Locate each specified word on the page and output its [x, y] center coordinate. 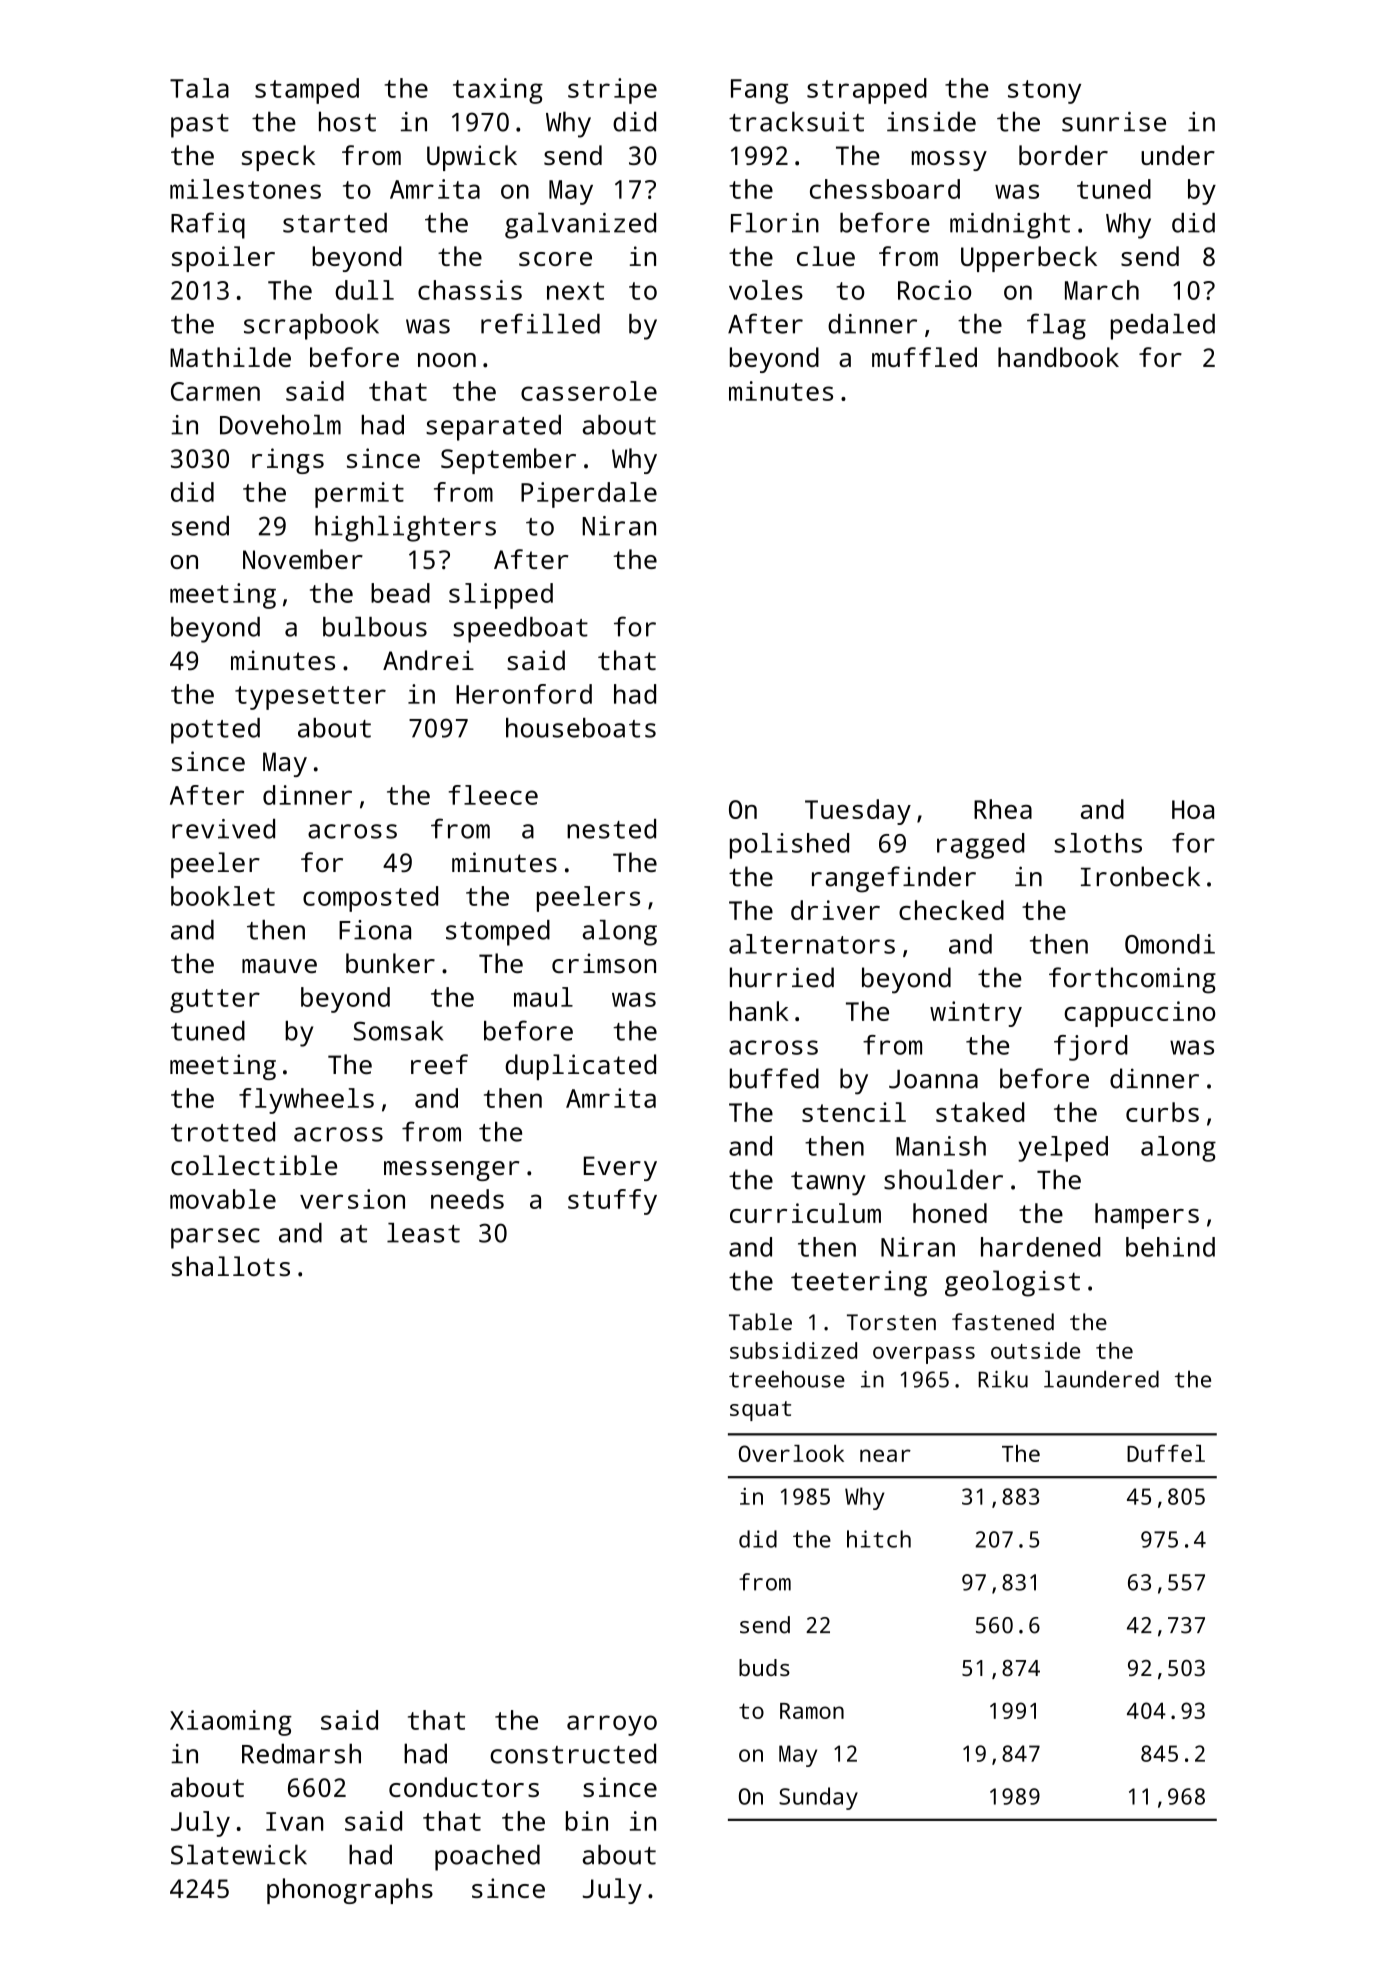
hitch [879, 1539]
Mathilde [230, 357]
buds [764, 1667]
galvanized [580, 226]
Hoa [1193, 809]
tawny [828, 1183]
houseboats [581, 728]
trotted [223, 1132]
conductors [464, 1787]
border [1063, 155]
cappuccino [1140, 1014]
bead [400, 593]
